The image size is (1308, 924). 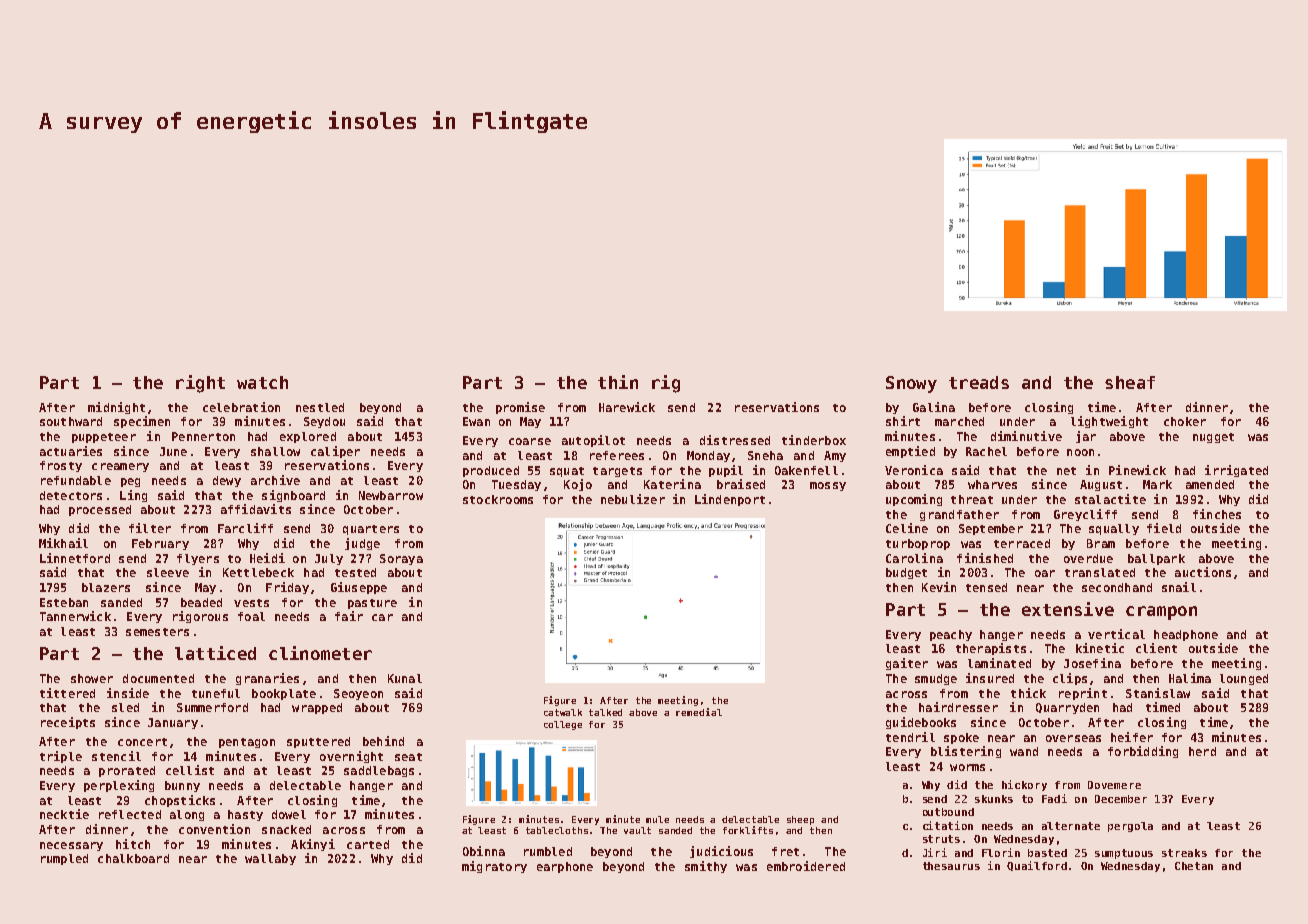 I want to click on Chetan, so click(x=1194, y=866).
